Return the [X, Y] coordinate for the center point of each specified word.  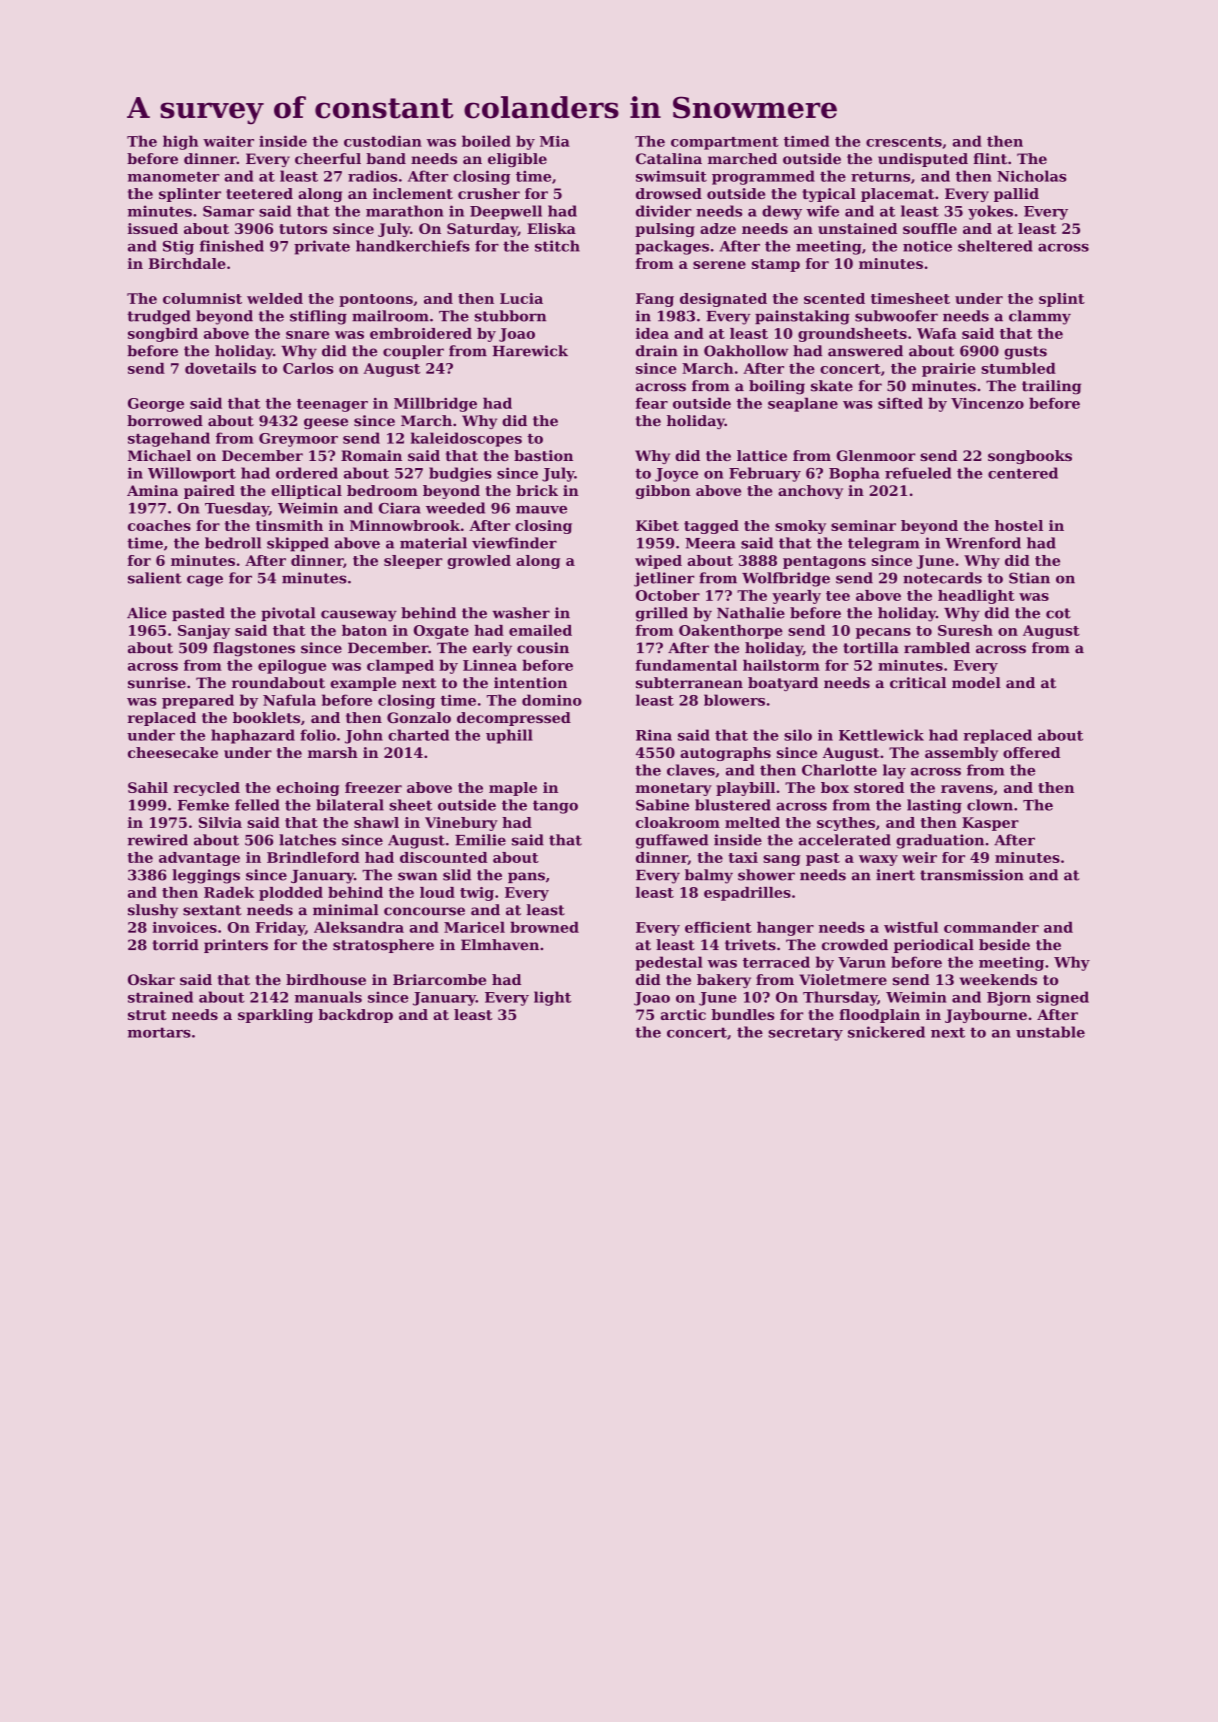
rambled [937, 648]
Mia [555, 141]
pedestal [669, 963]
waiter [228, 141]
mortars [159, 1032]
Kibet [657, 525]
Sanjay [204, 632]
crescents [904, 142]
